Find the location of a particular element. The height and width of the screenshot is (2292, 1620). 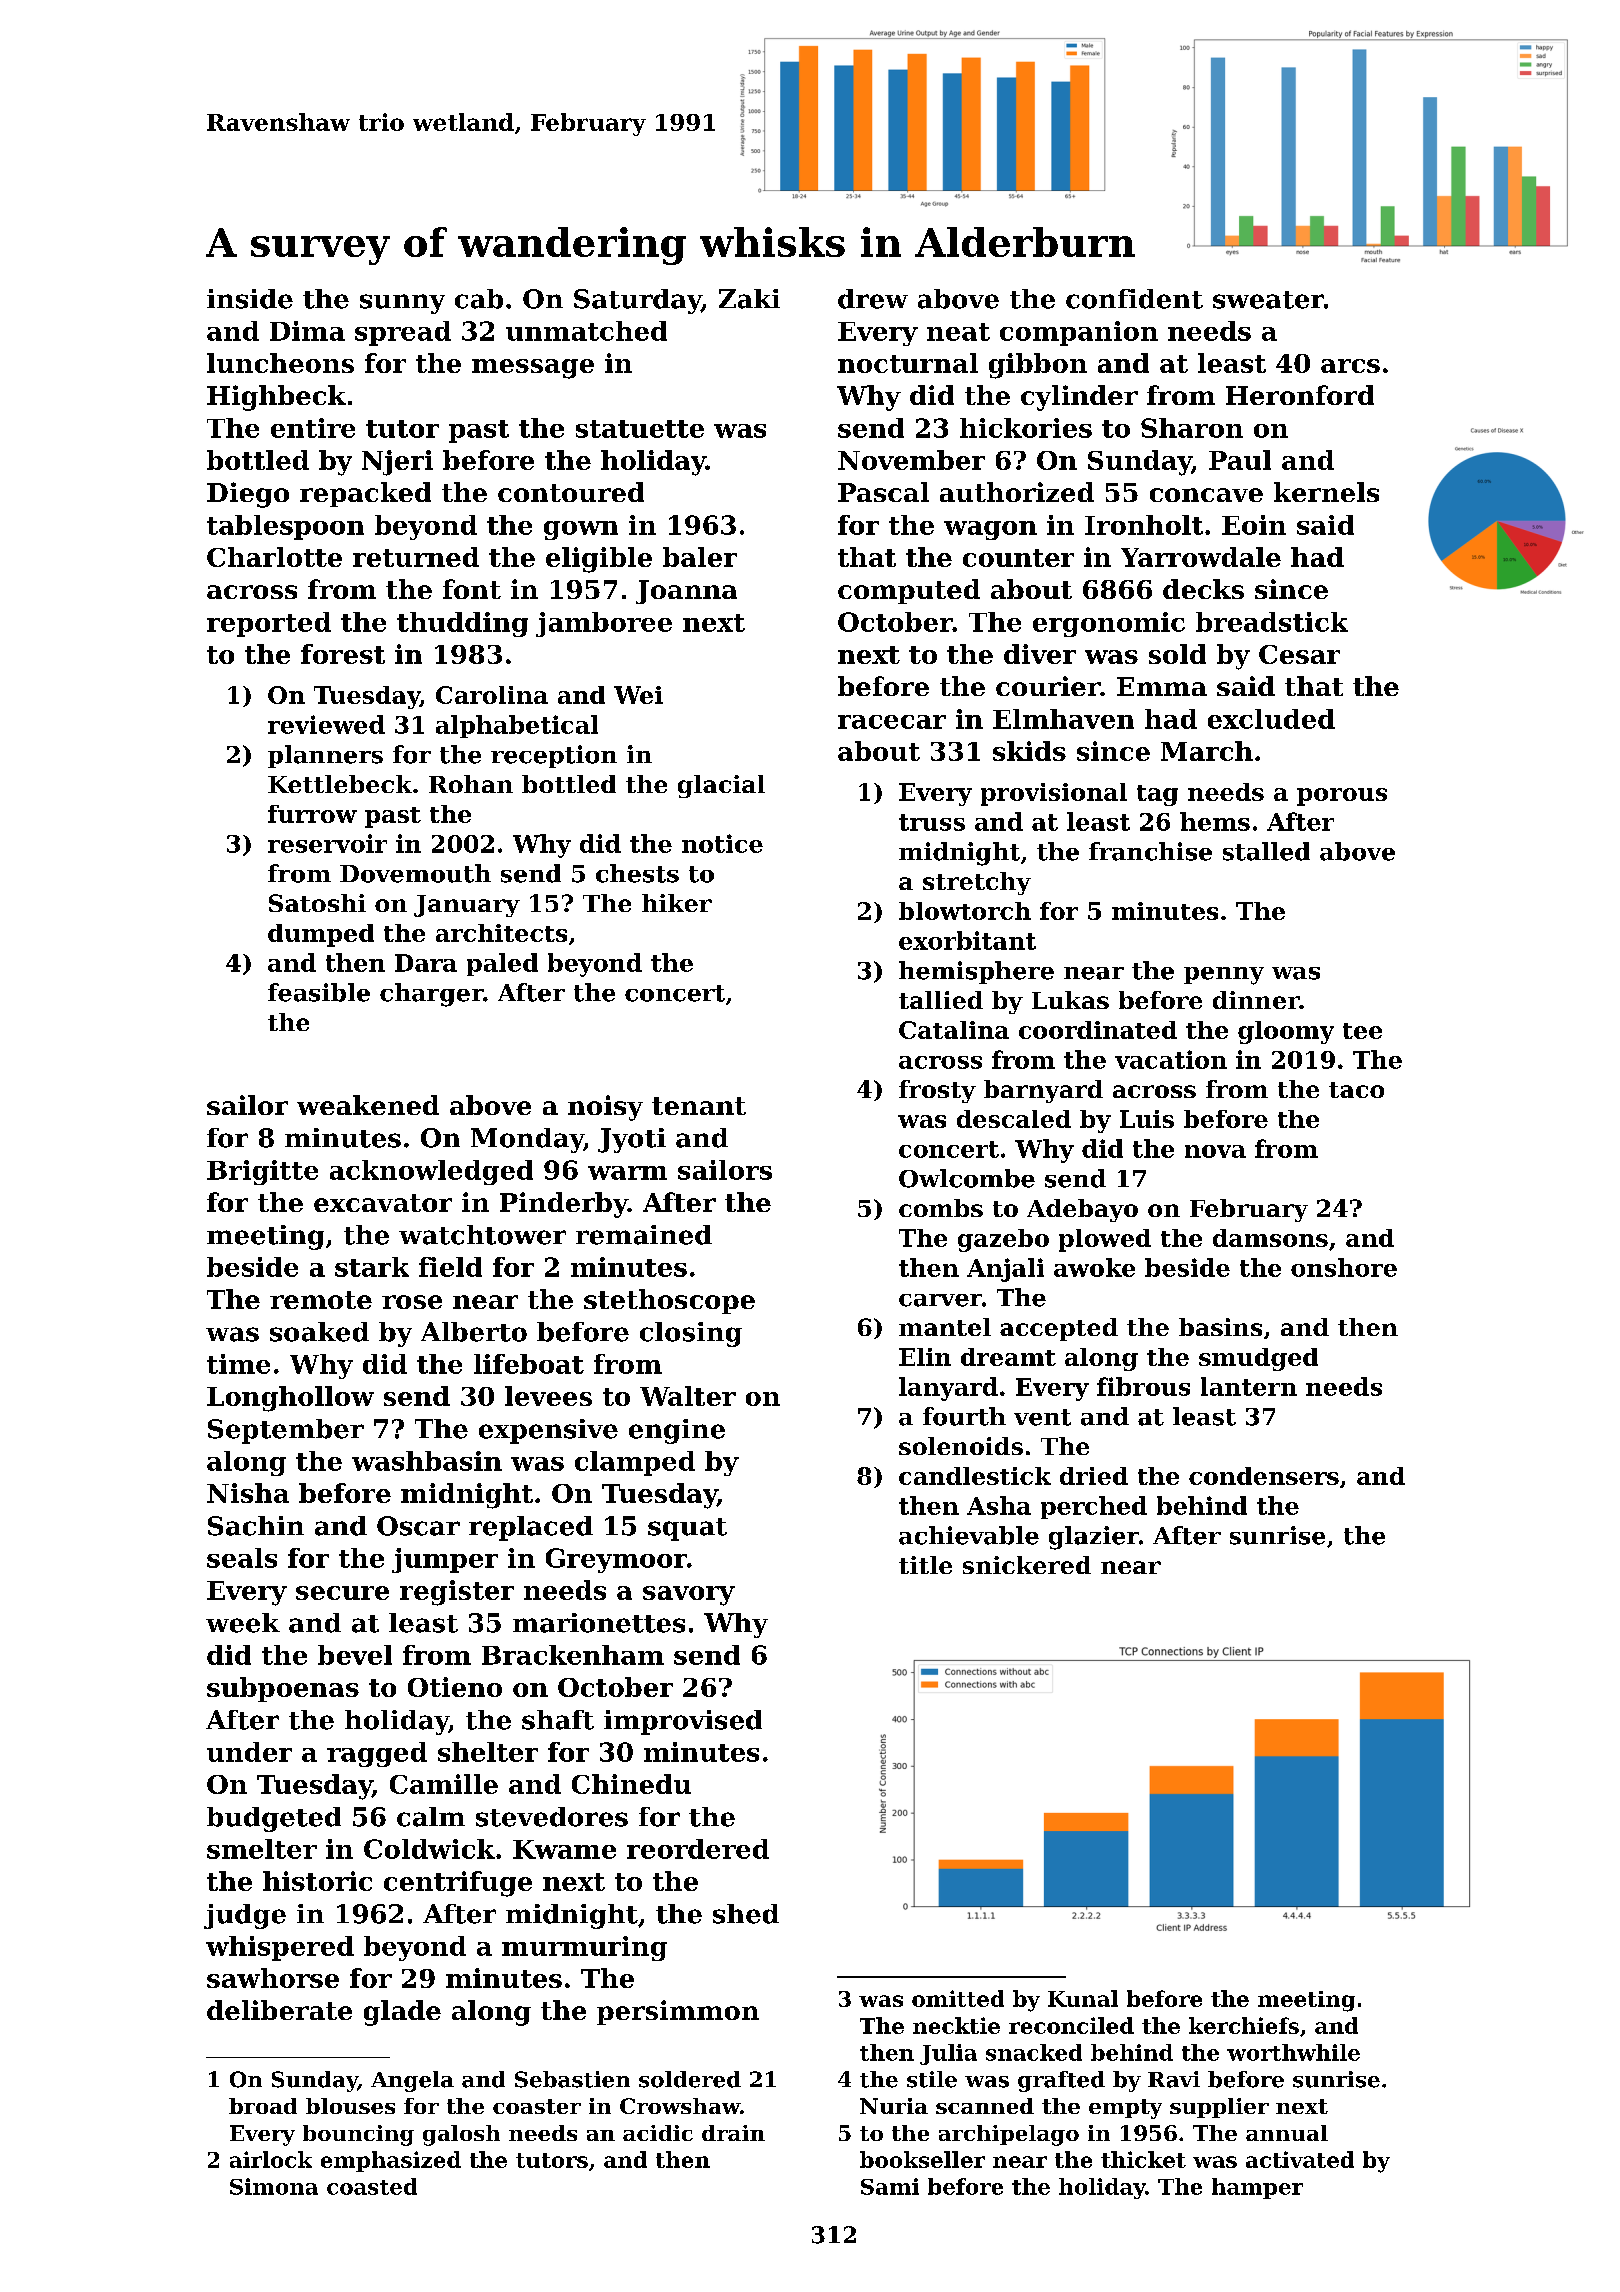

truss is located at coordinates (932, 822).
